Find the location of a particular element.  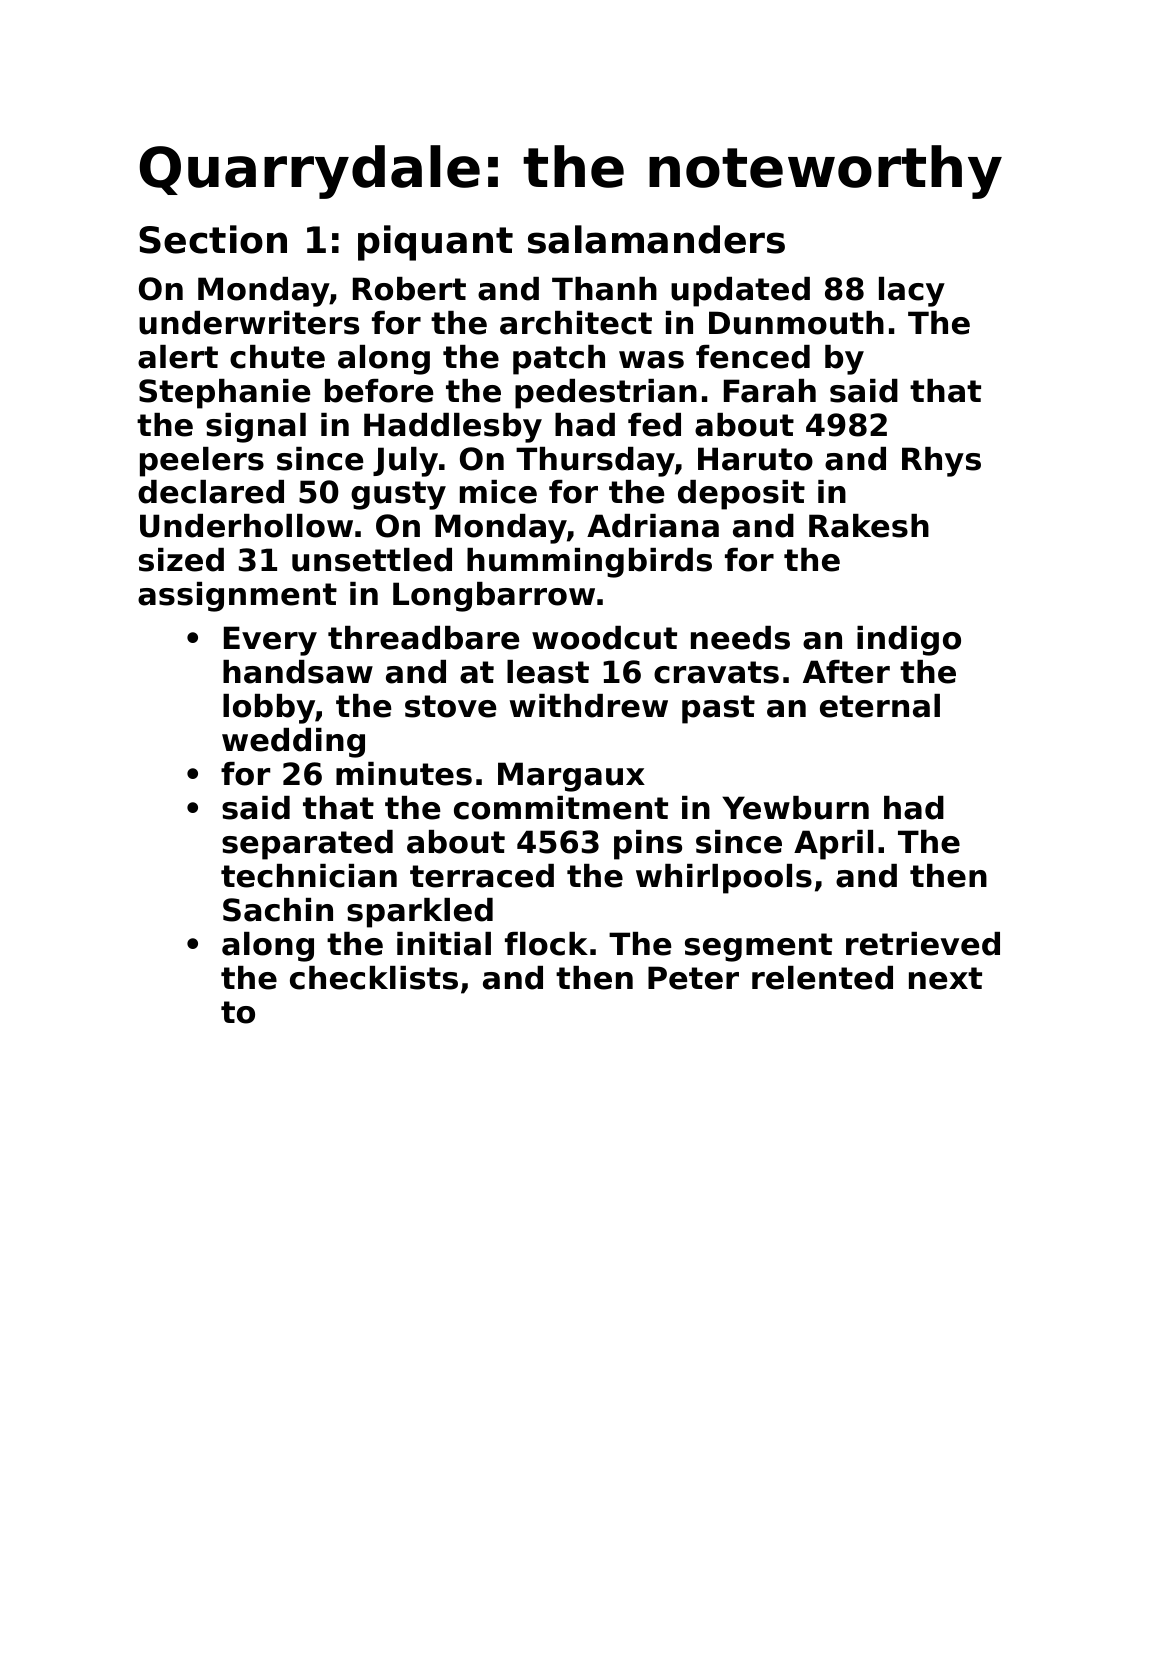

April is located at coordinates (833, 845).
